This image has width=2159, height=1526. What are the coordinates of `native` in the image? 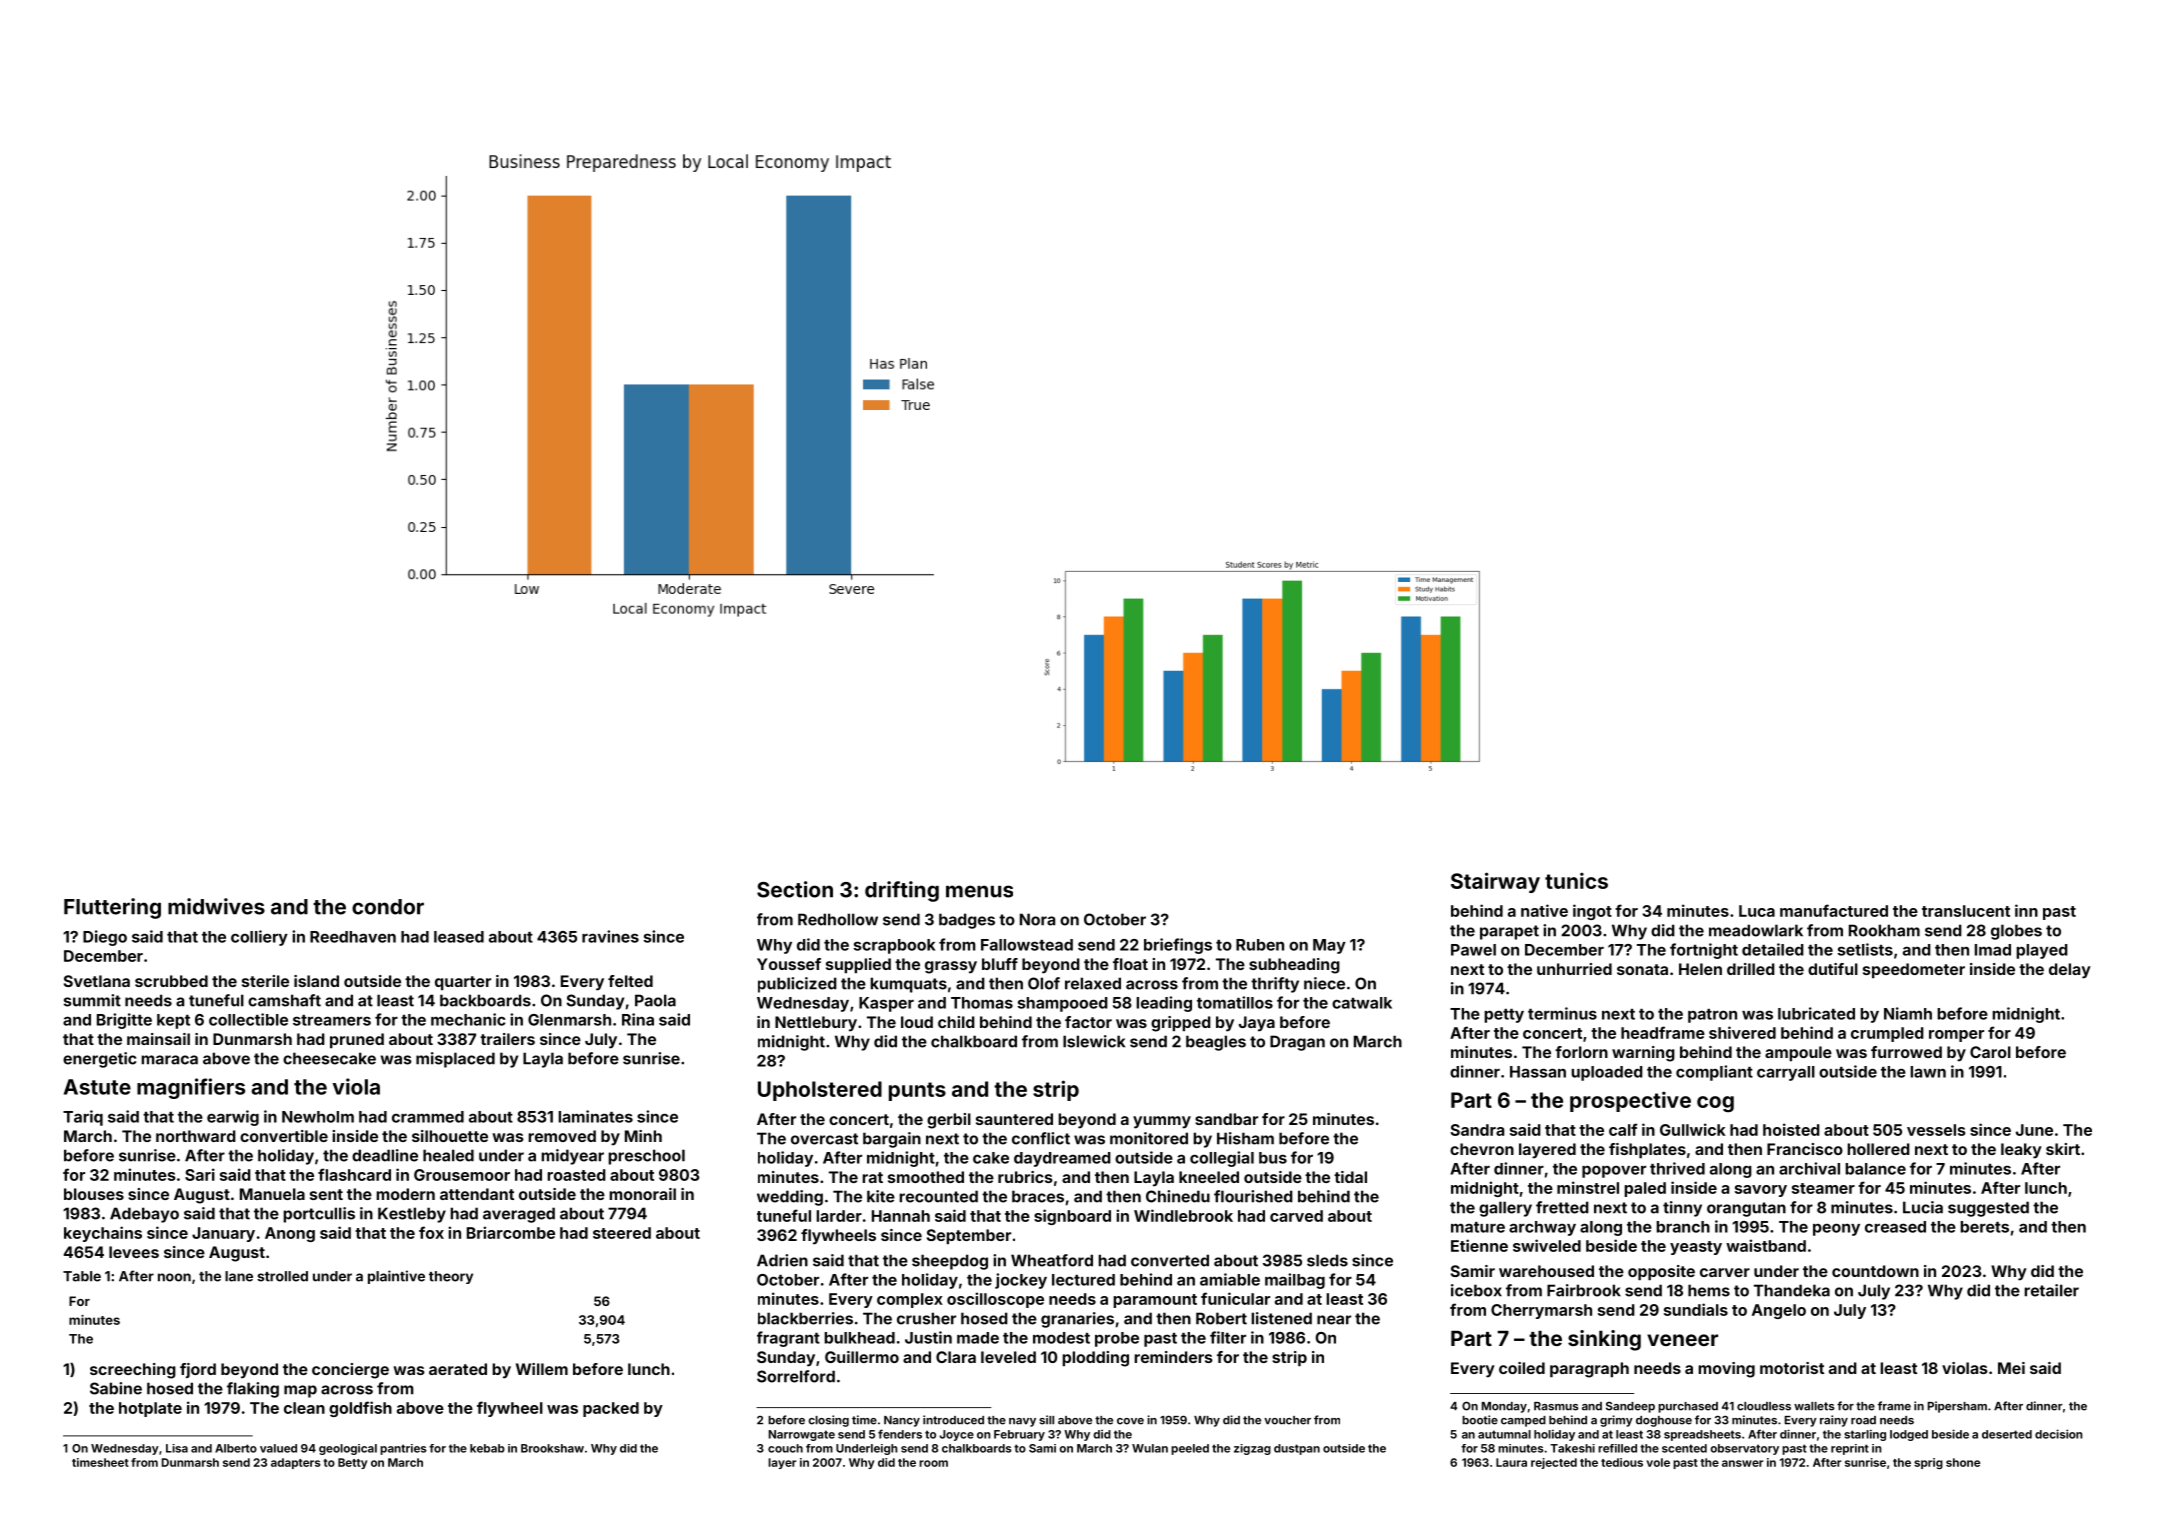 It's located at (1544, 910).
